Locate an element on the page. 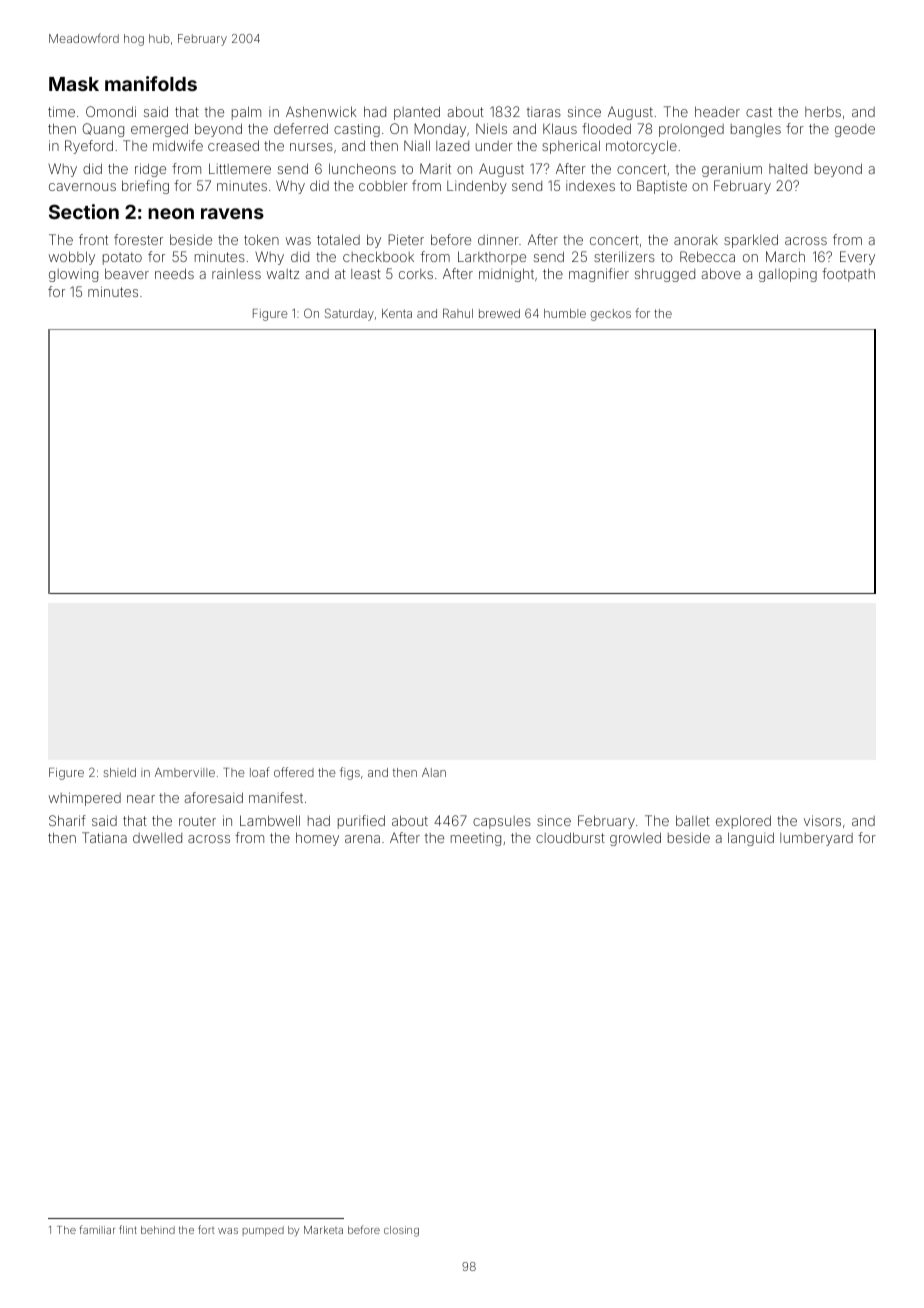 The height and width of the document is (1308, 924). lumberyard is located at coordinates (816, 839).
